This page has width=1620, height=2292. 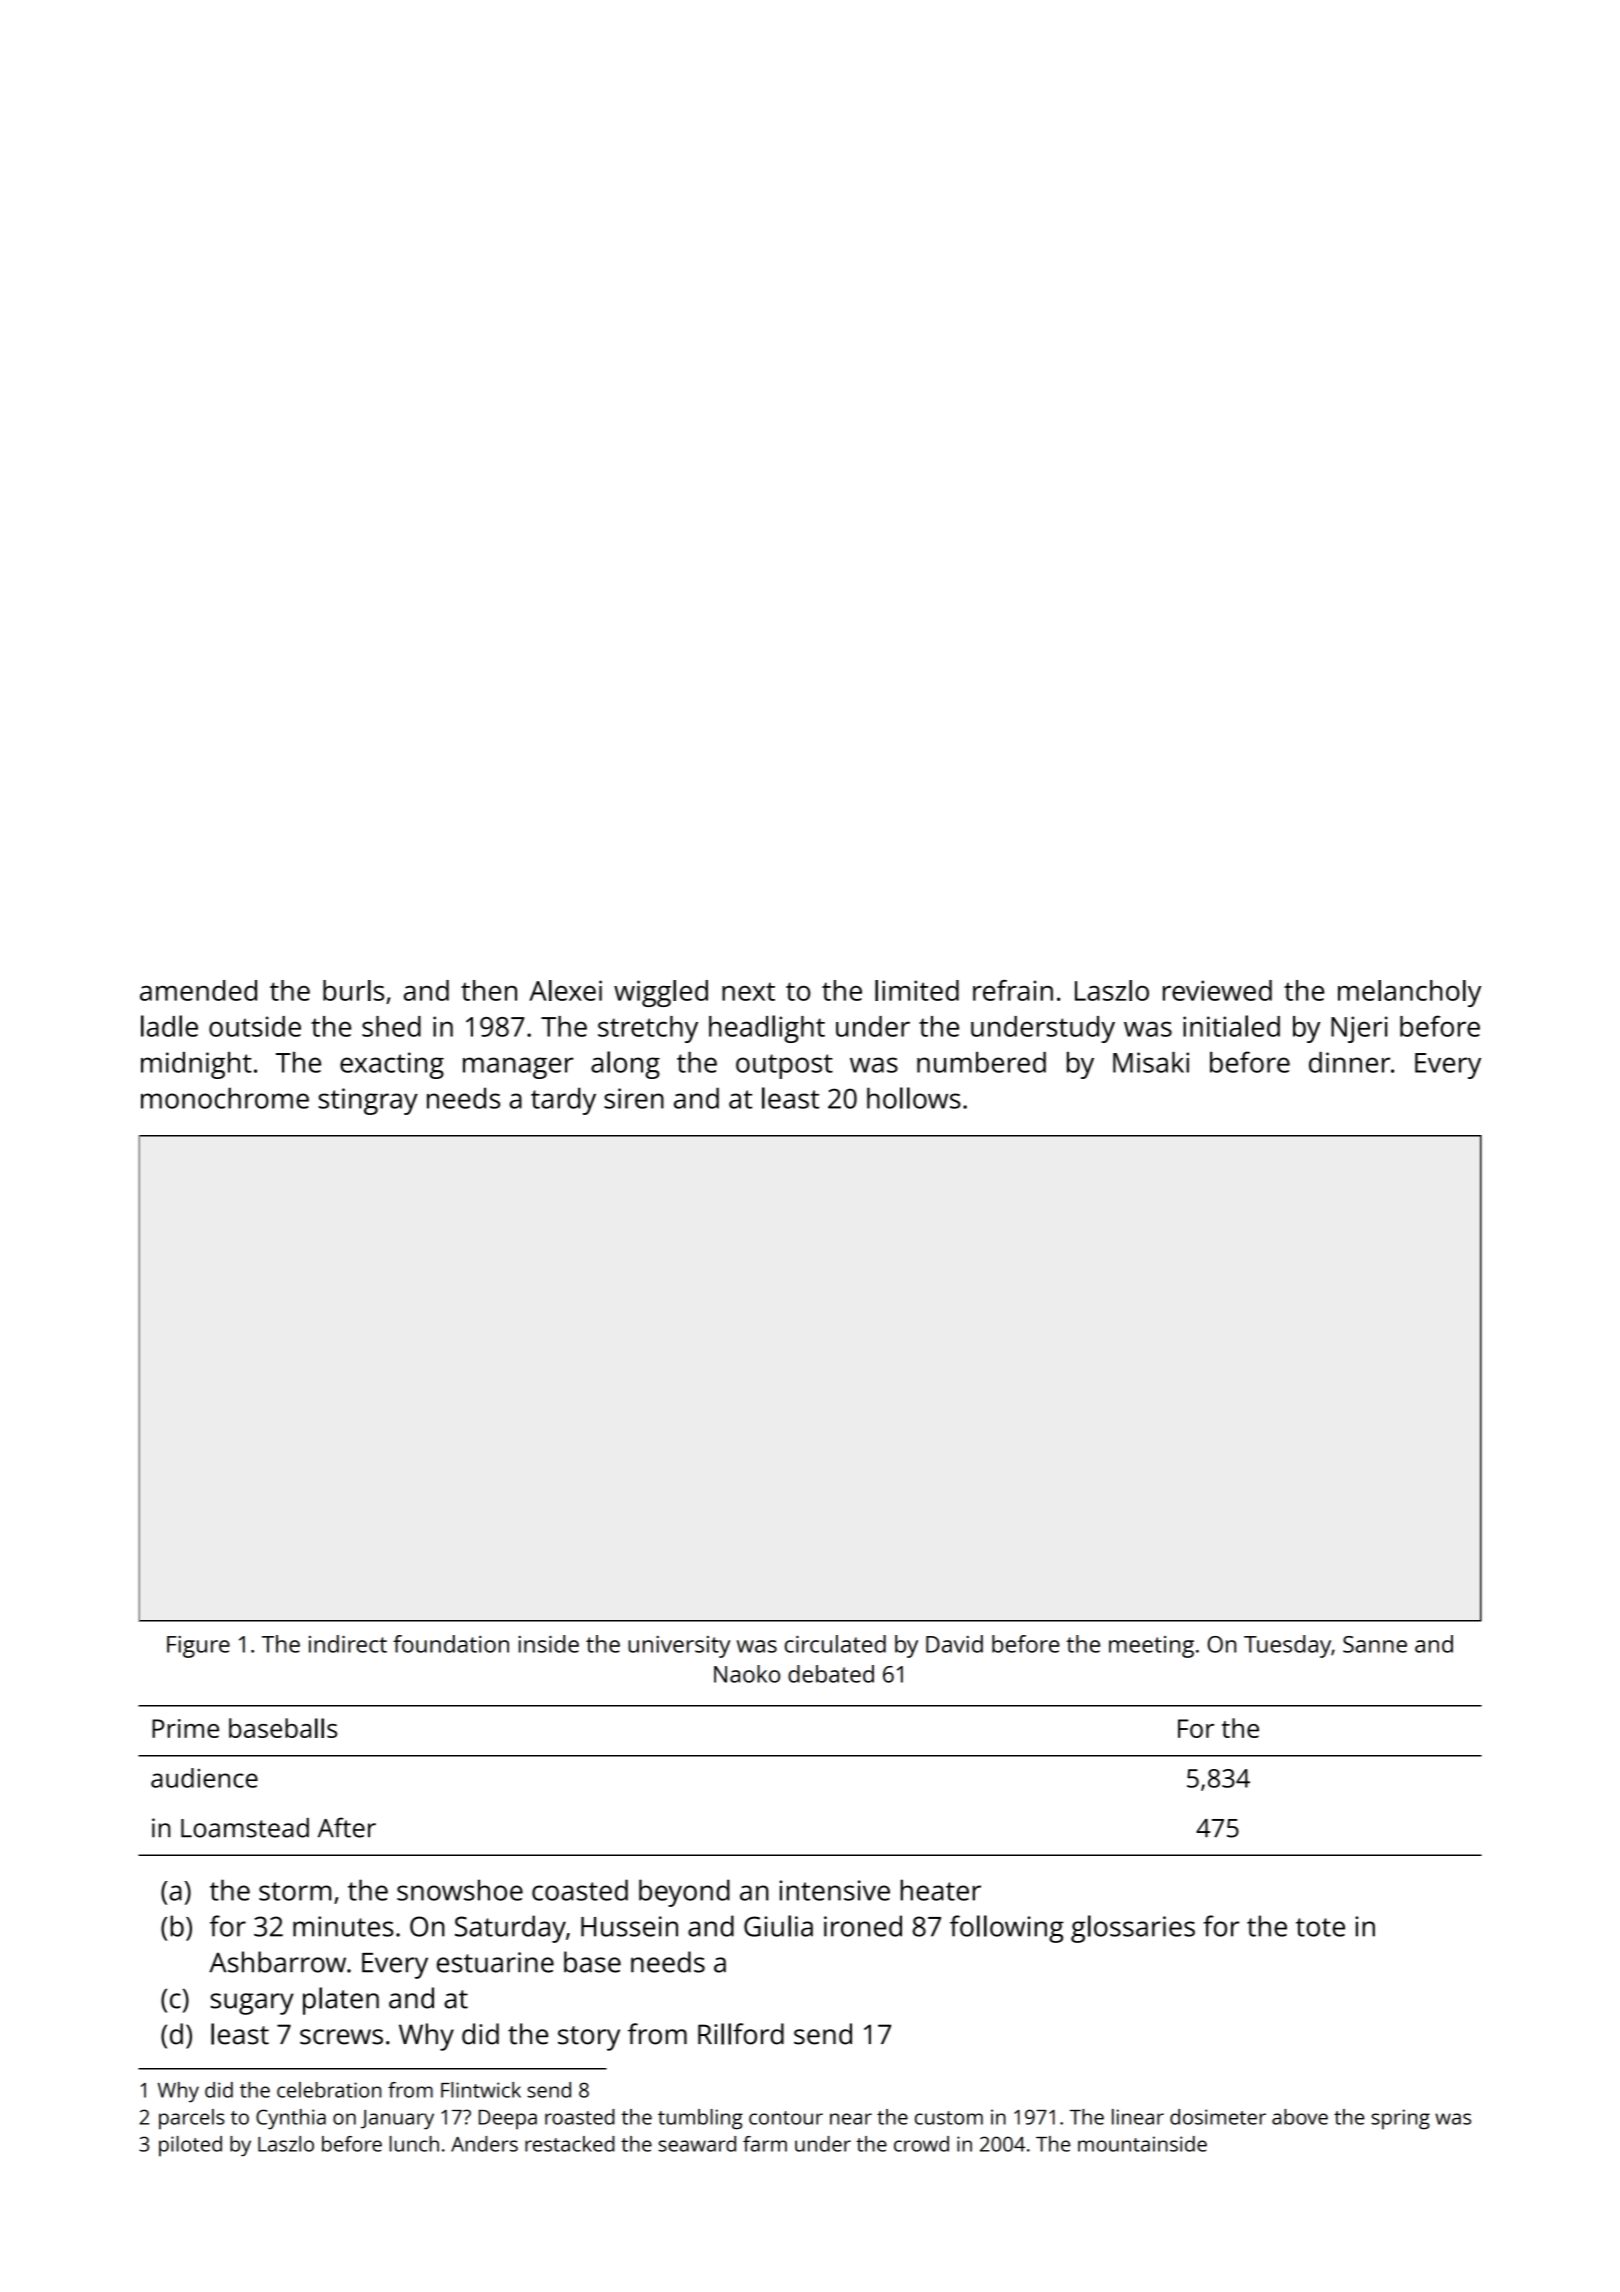 I want to click on Sanne, so click(x=1375, y=1644).
